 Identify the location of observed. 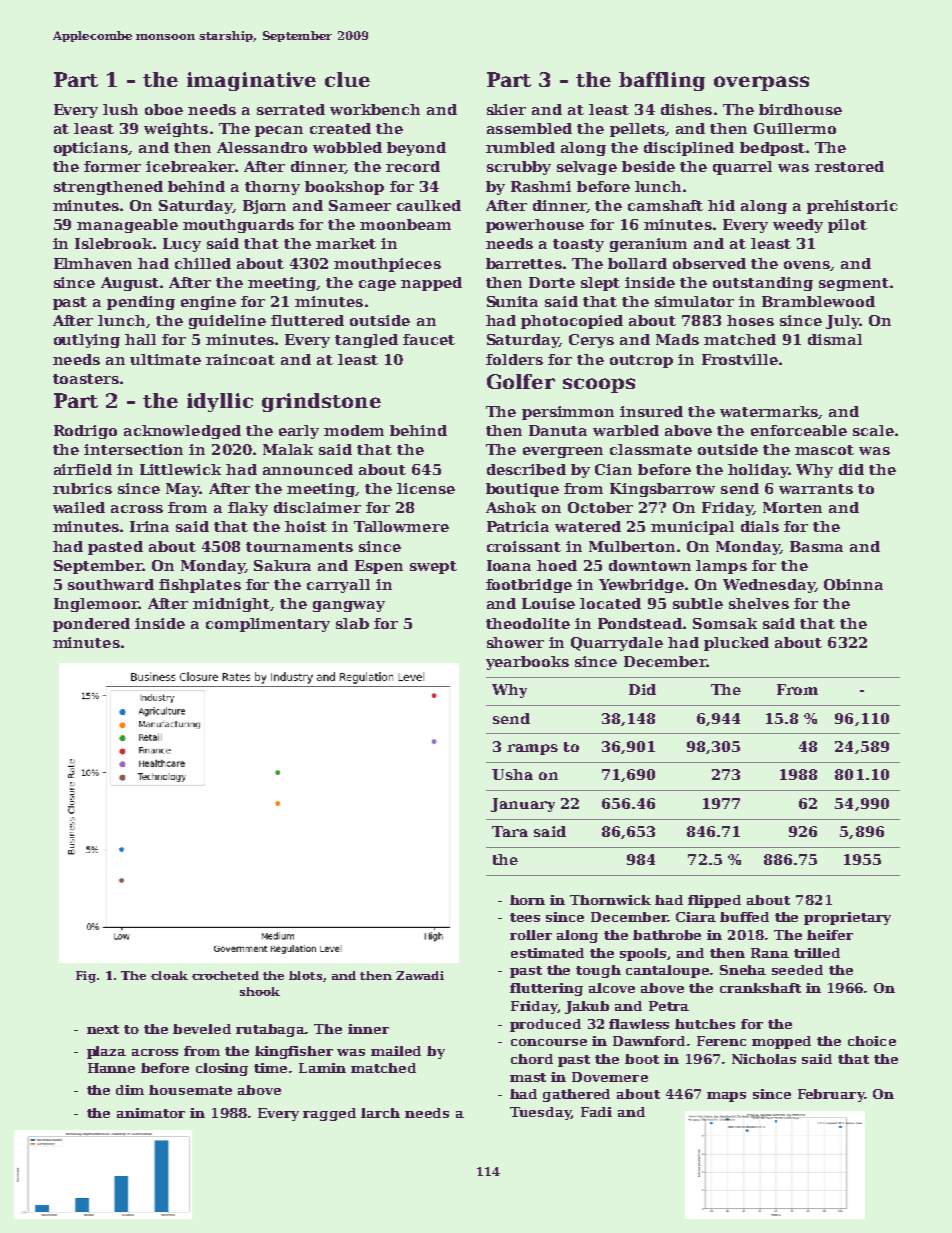
(709, 263).
